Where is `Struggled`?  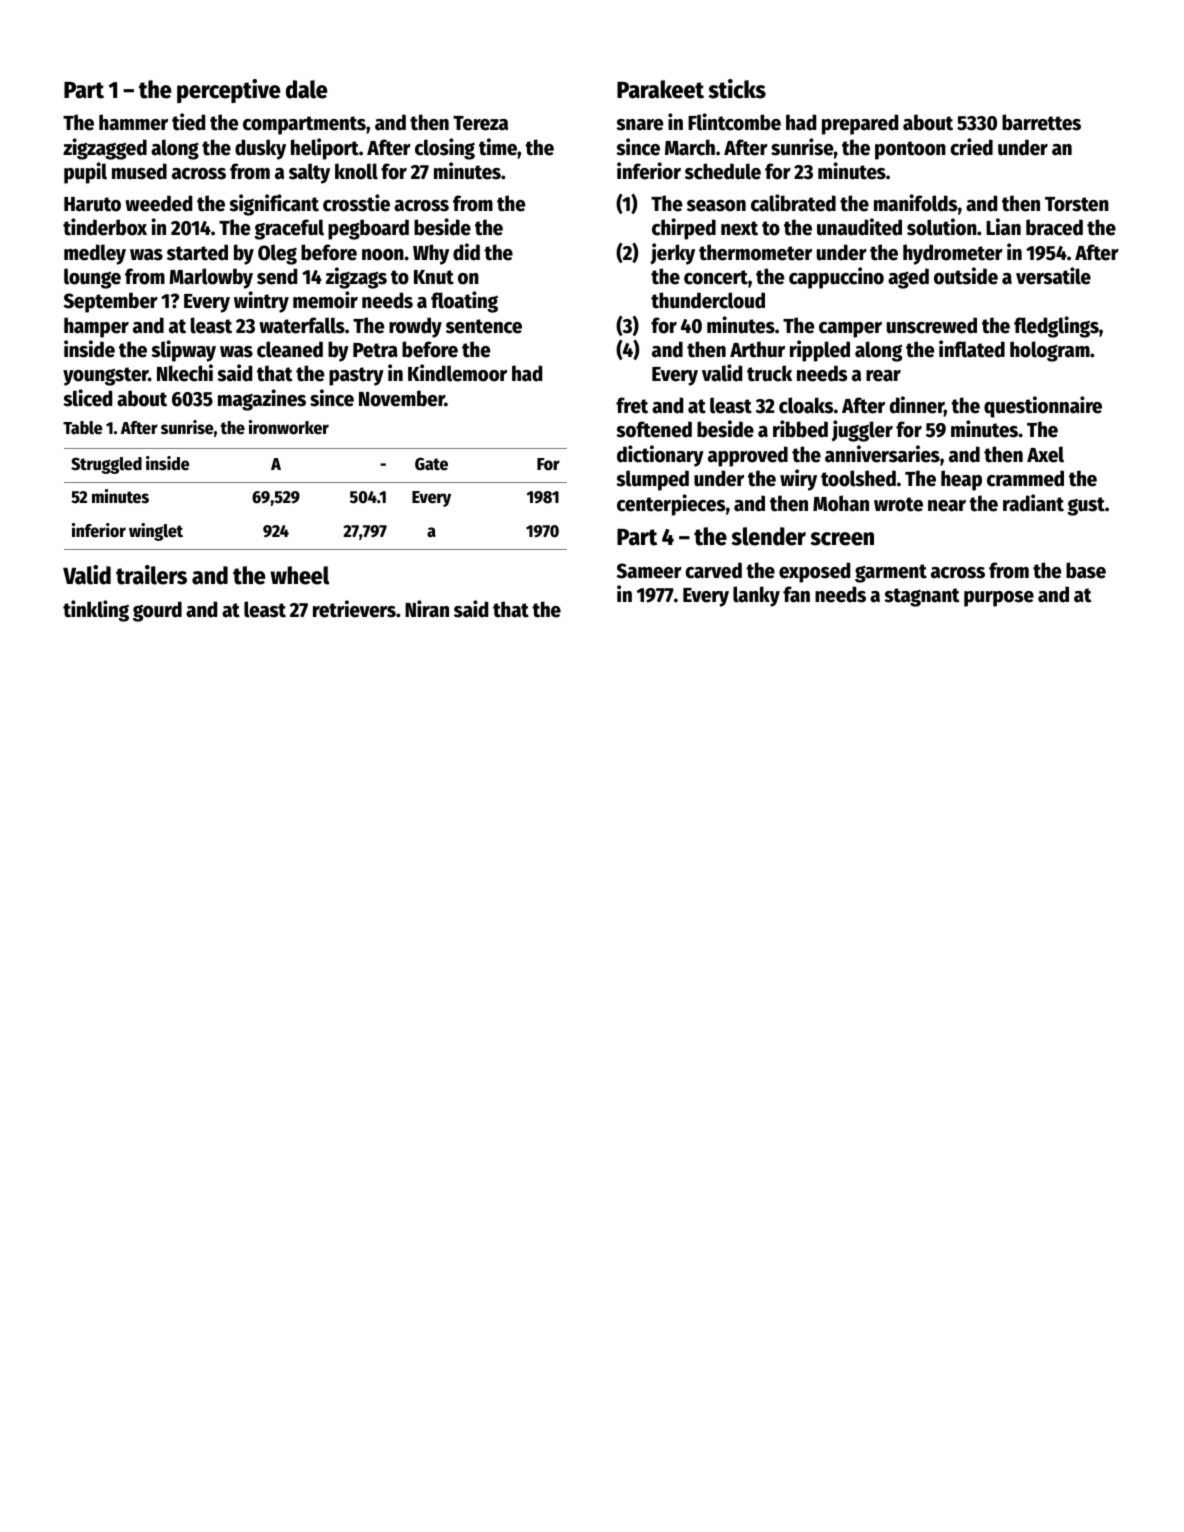
Struggled is located at coordinates (106, 465).
